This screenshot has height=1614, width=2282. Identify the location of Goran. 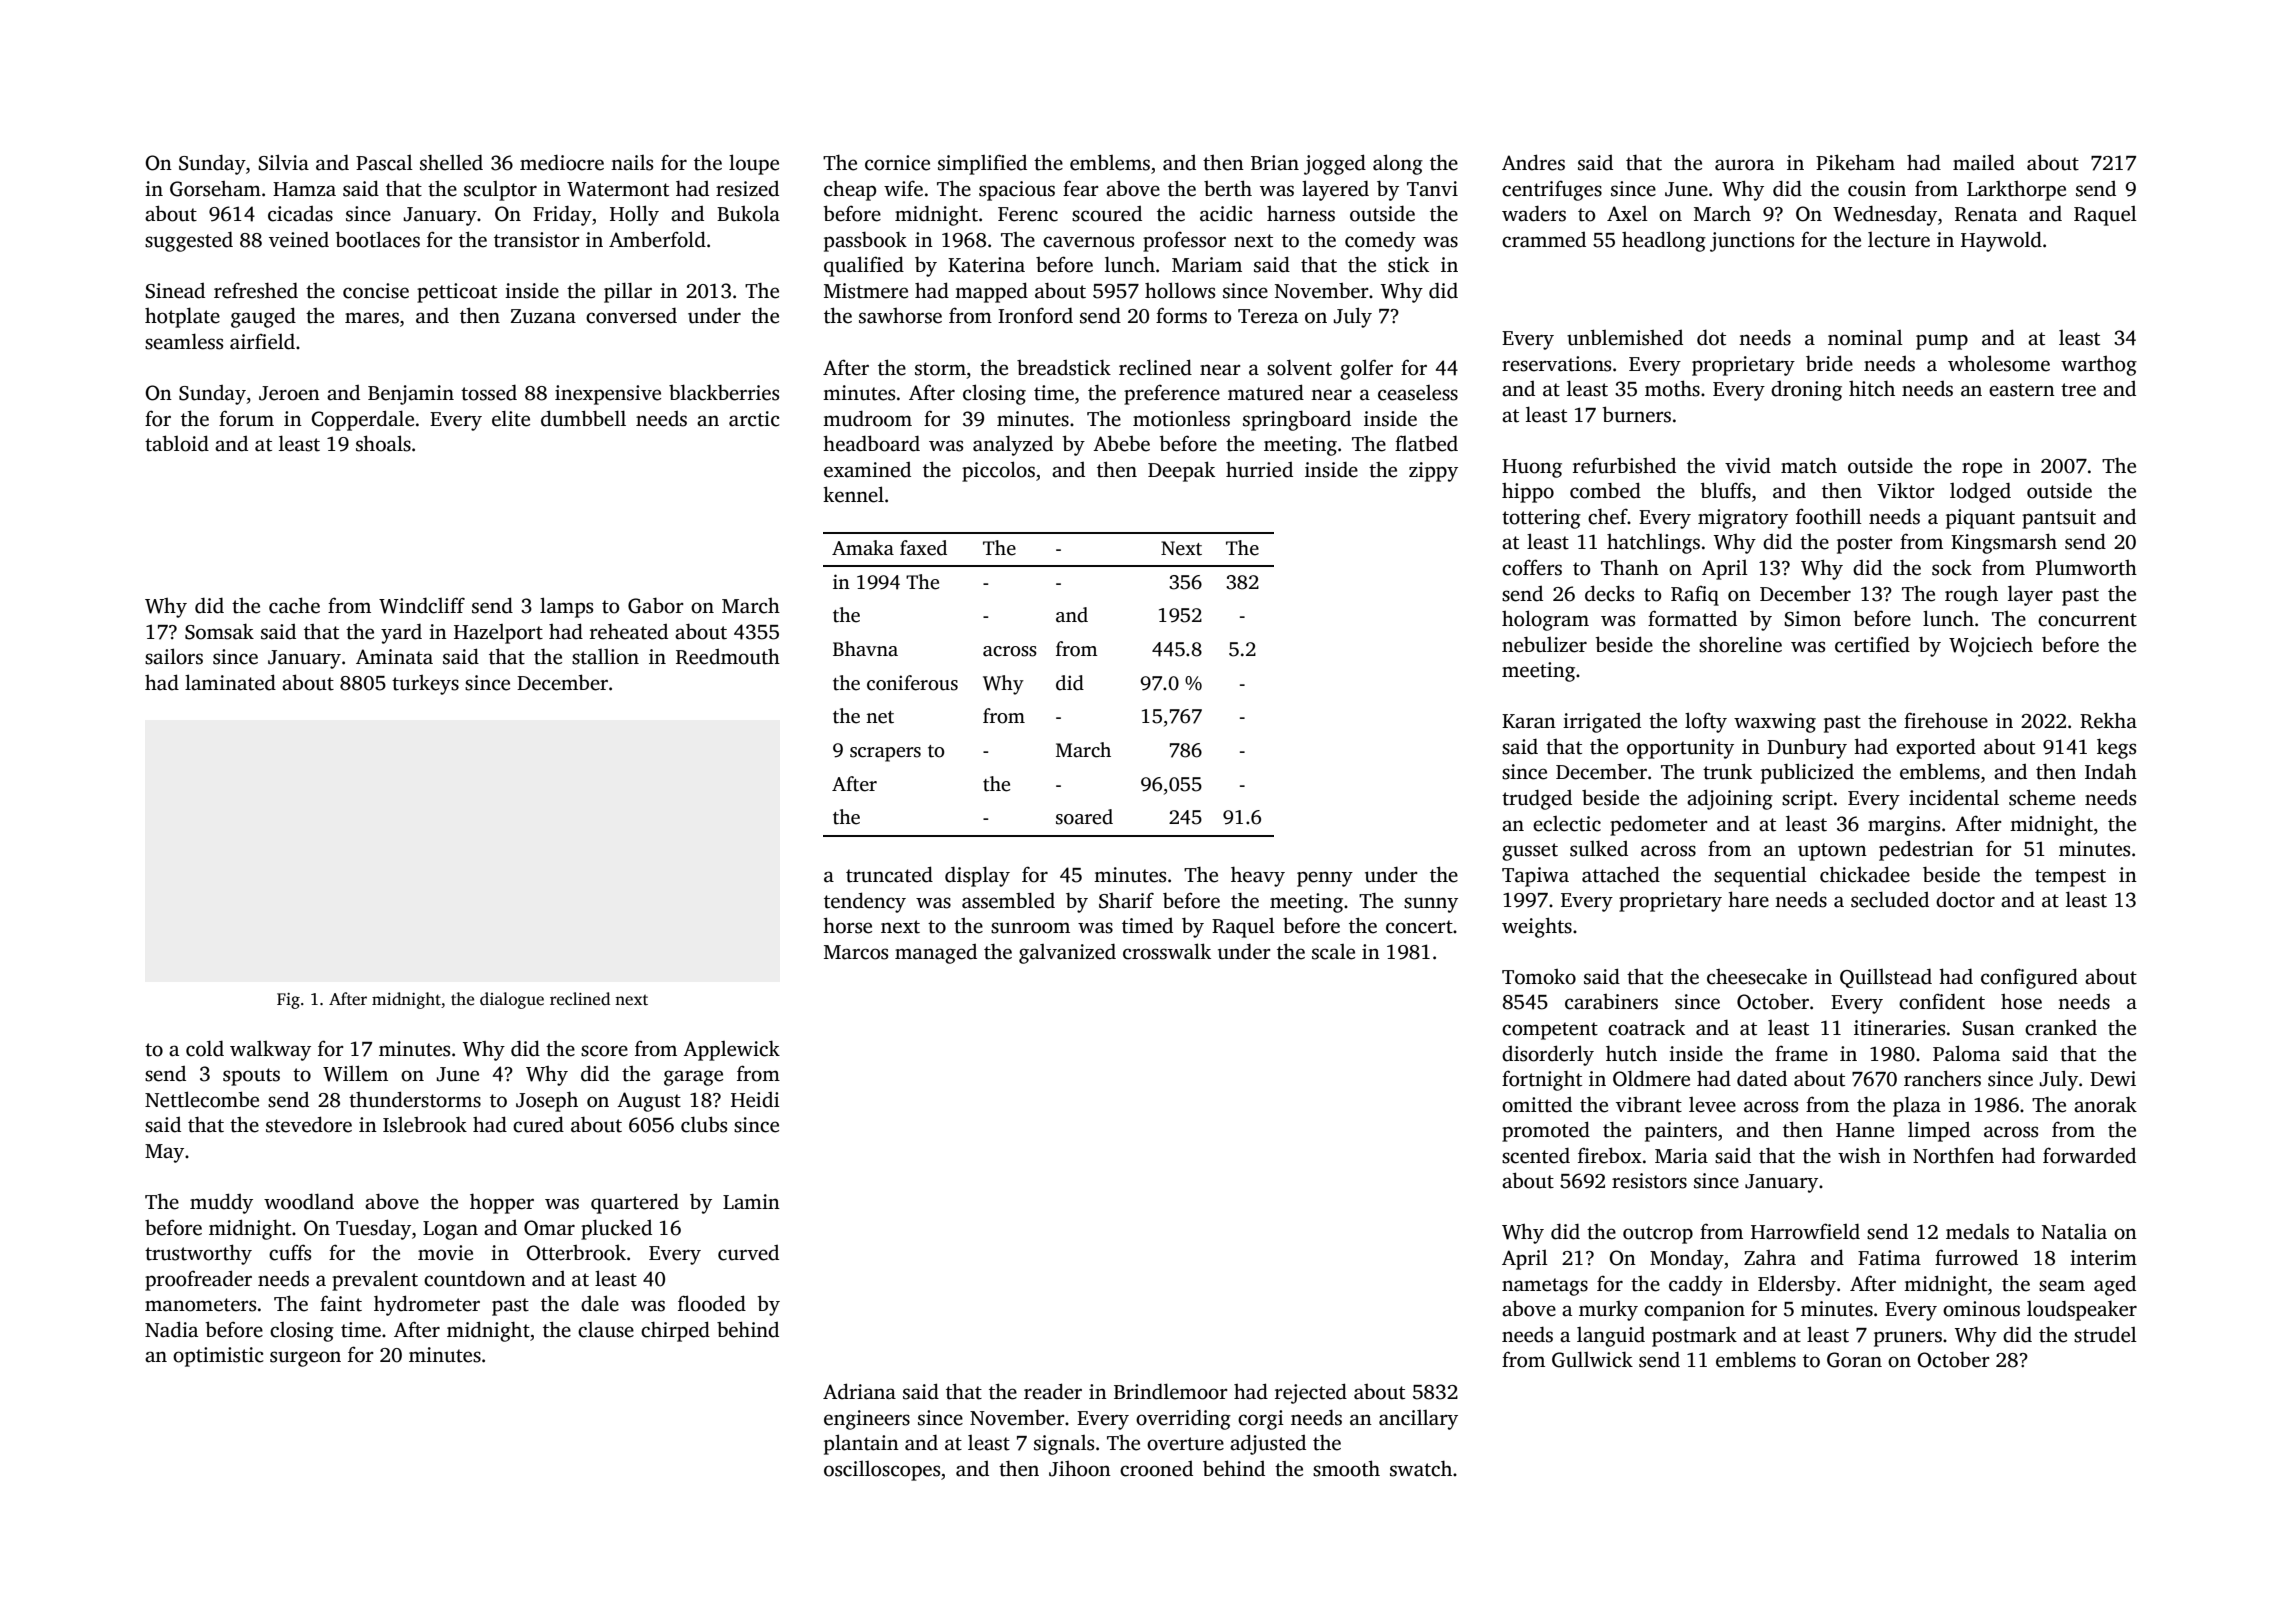
(1854, 1360).
